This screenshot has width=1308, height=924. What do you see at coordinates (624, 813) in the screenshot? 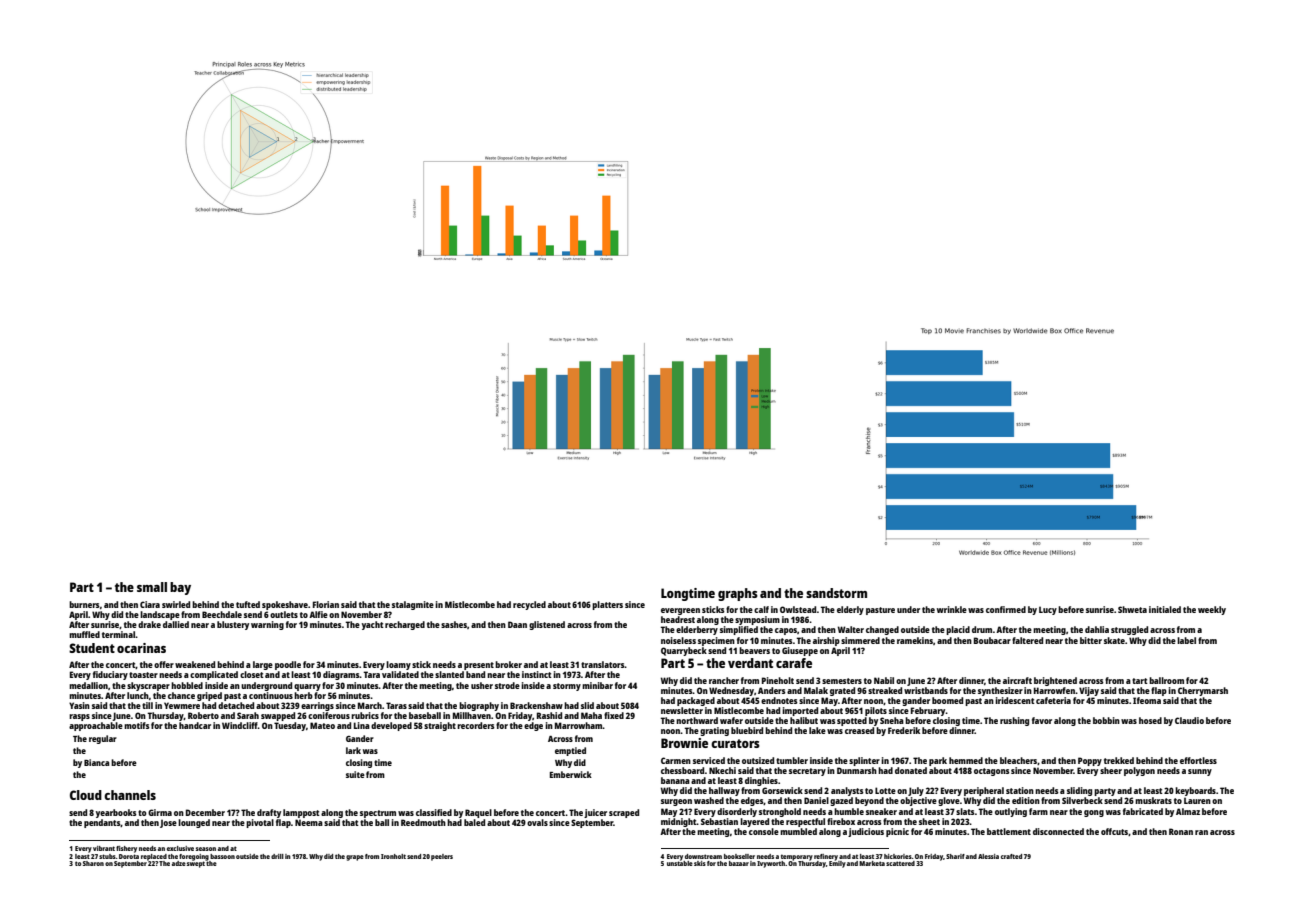
I see `scraped` at bounding box center [624, 813].
